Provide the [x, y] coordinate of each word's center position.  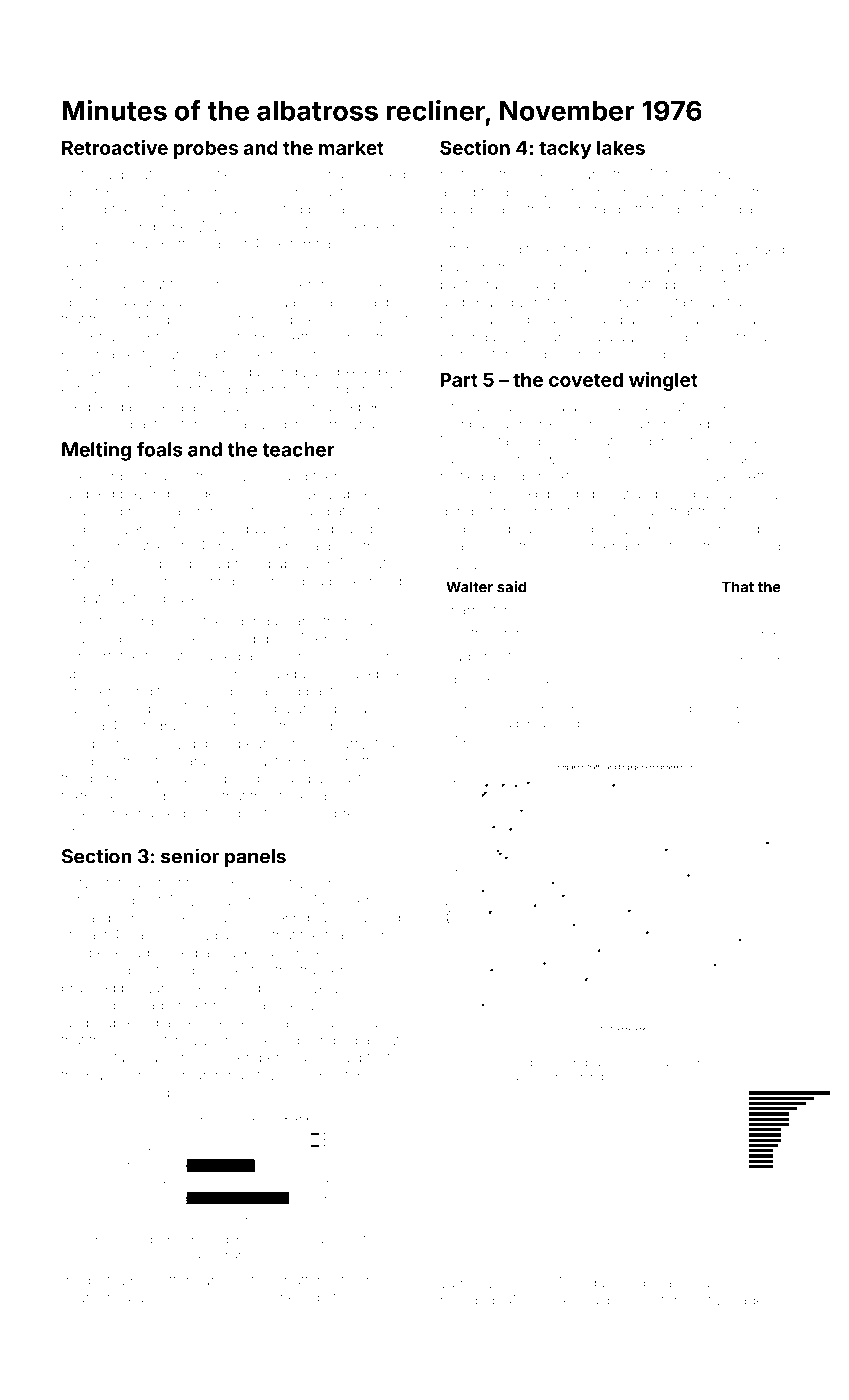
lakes [621, 147]
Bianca [336, 1022]
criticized [90, 900]
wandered [654, 493]
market [351, 147]
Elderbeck [94, 244]
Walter [469, 587]
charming [92, 1299]
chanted [88, 638]
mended [467, 1300]
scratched [673, 1062]
